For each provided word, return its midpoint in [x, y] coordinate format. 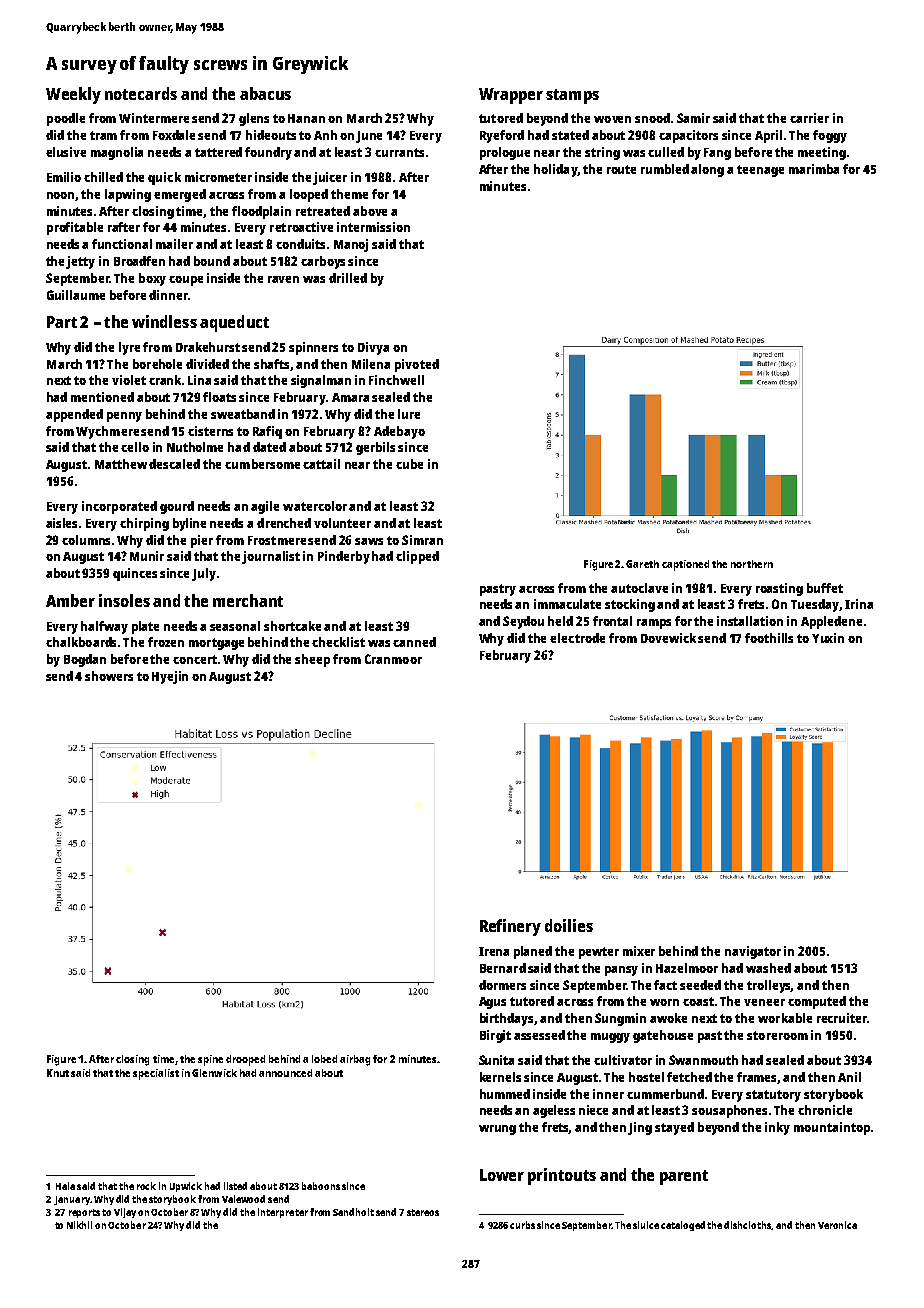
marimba [814, 169]
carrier [809, 118]
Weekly [73, 95]
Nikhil [79, 1225]
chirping [144, 524]
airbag [355, 1060]
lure [409, 414]
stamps [572, 96]
